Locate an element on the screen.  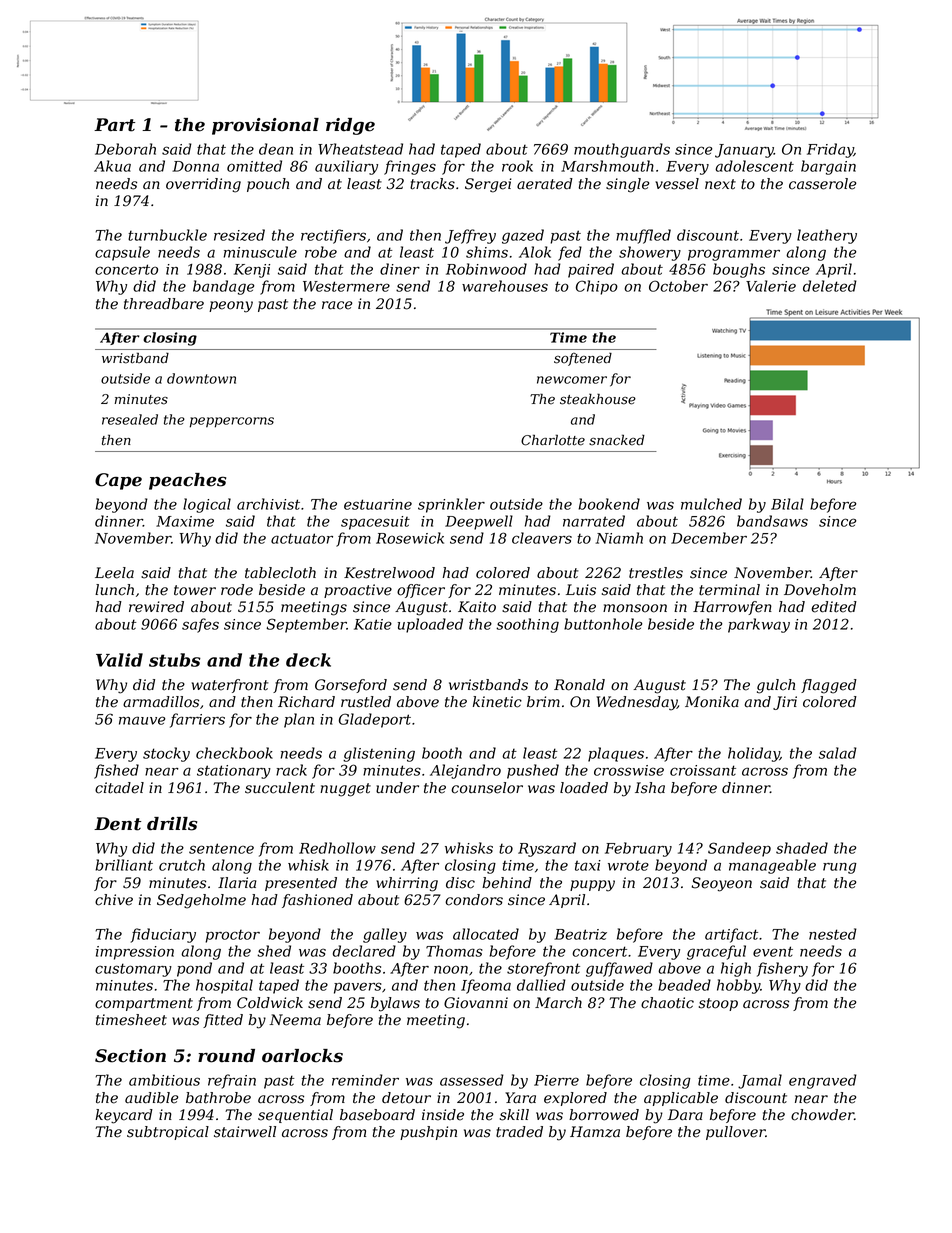
threadbare is located at coordinates (164, 304).
